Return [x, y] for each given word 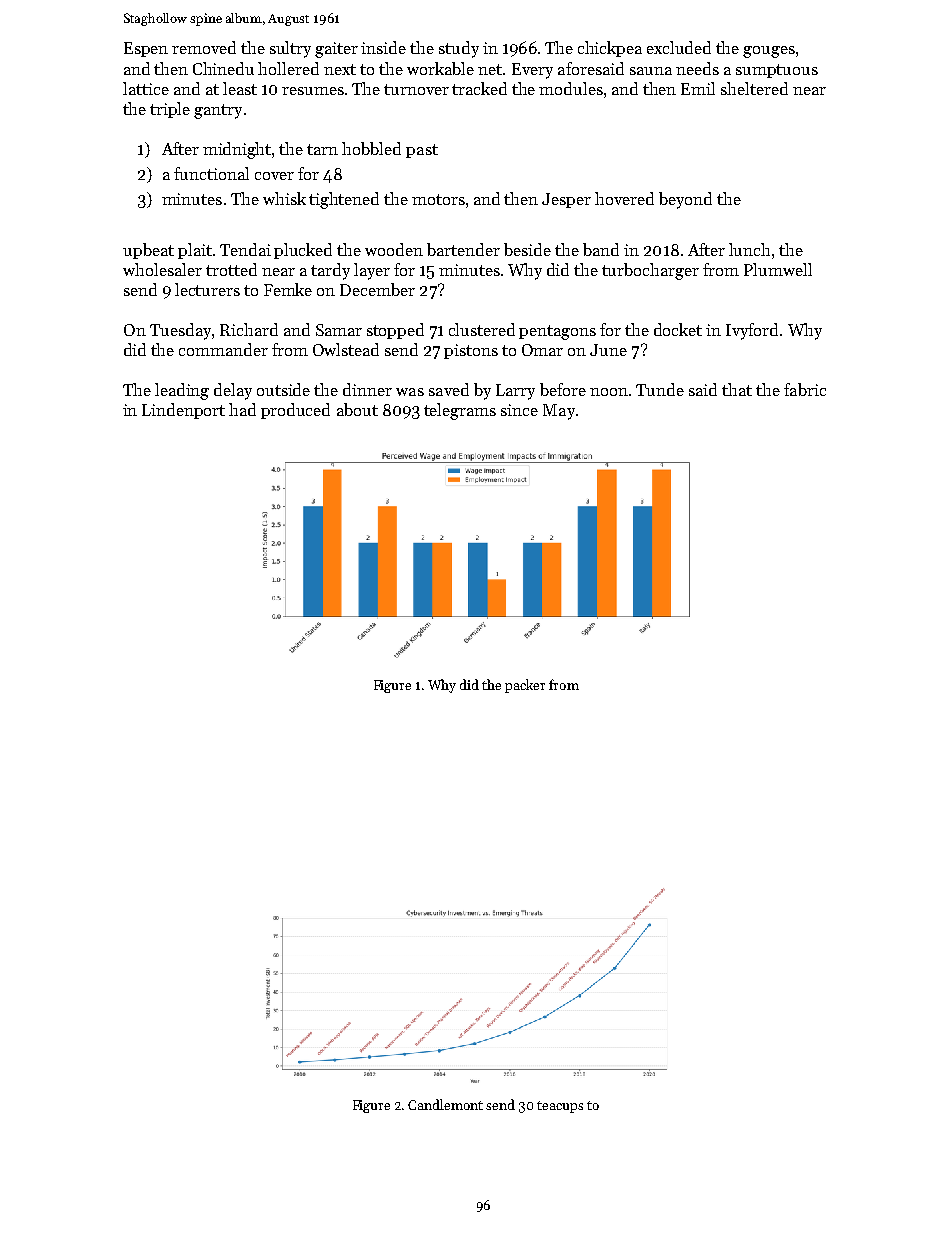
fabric [805, 389]
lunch [749, 249]
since [519, 410]
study [459, 49]
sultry [290, 49]
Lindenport [183, 411]
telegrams [460, 411]
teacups [560, 1107]
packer [525, 686]
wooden [394, 249]
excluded [679, 47]
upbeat [148, 251]
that [737, 389]
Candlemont [445, 1104]
